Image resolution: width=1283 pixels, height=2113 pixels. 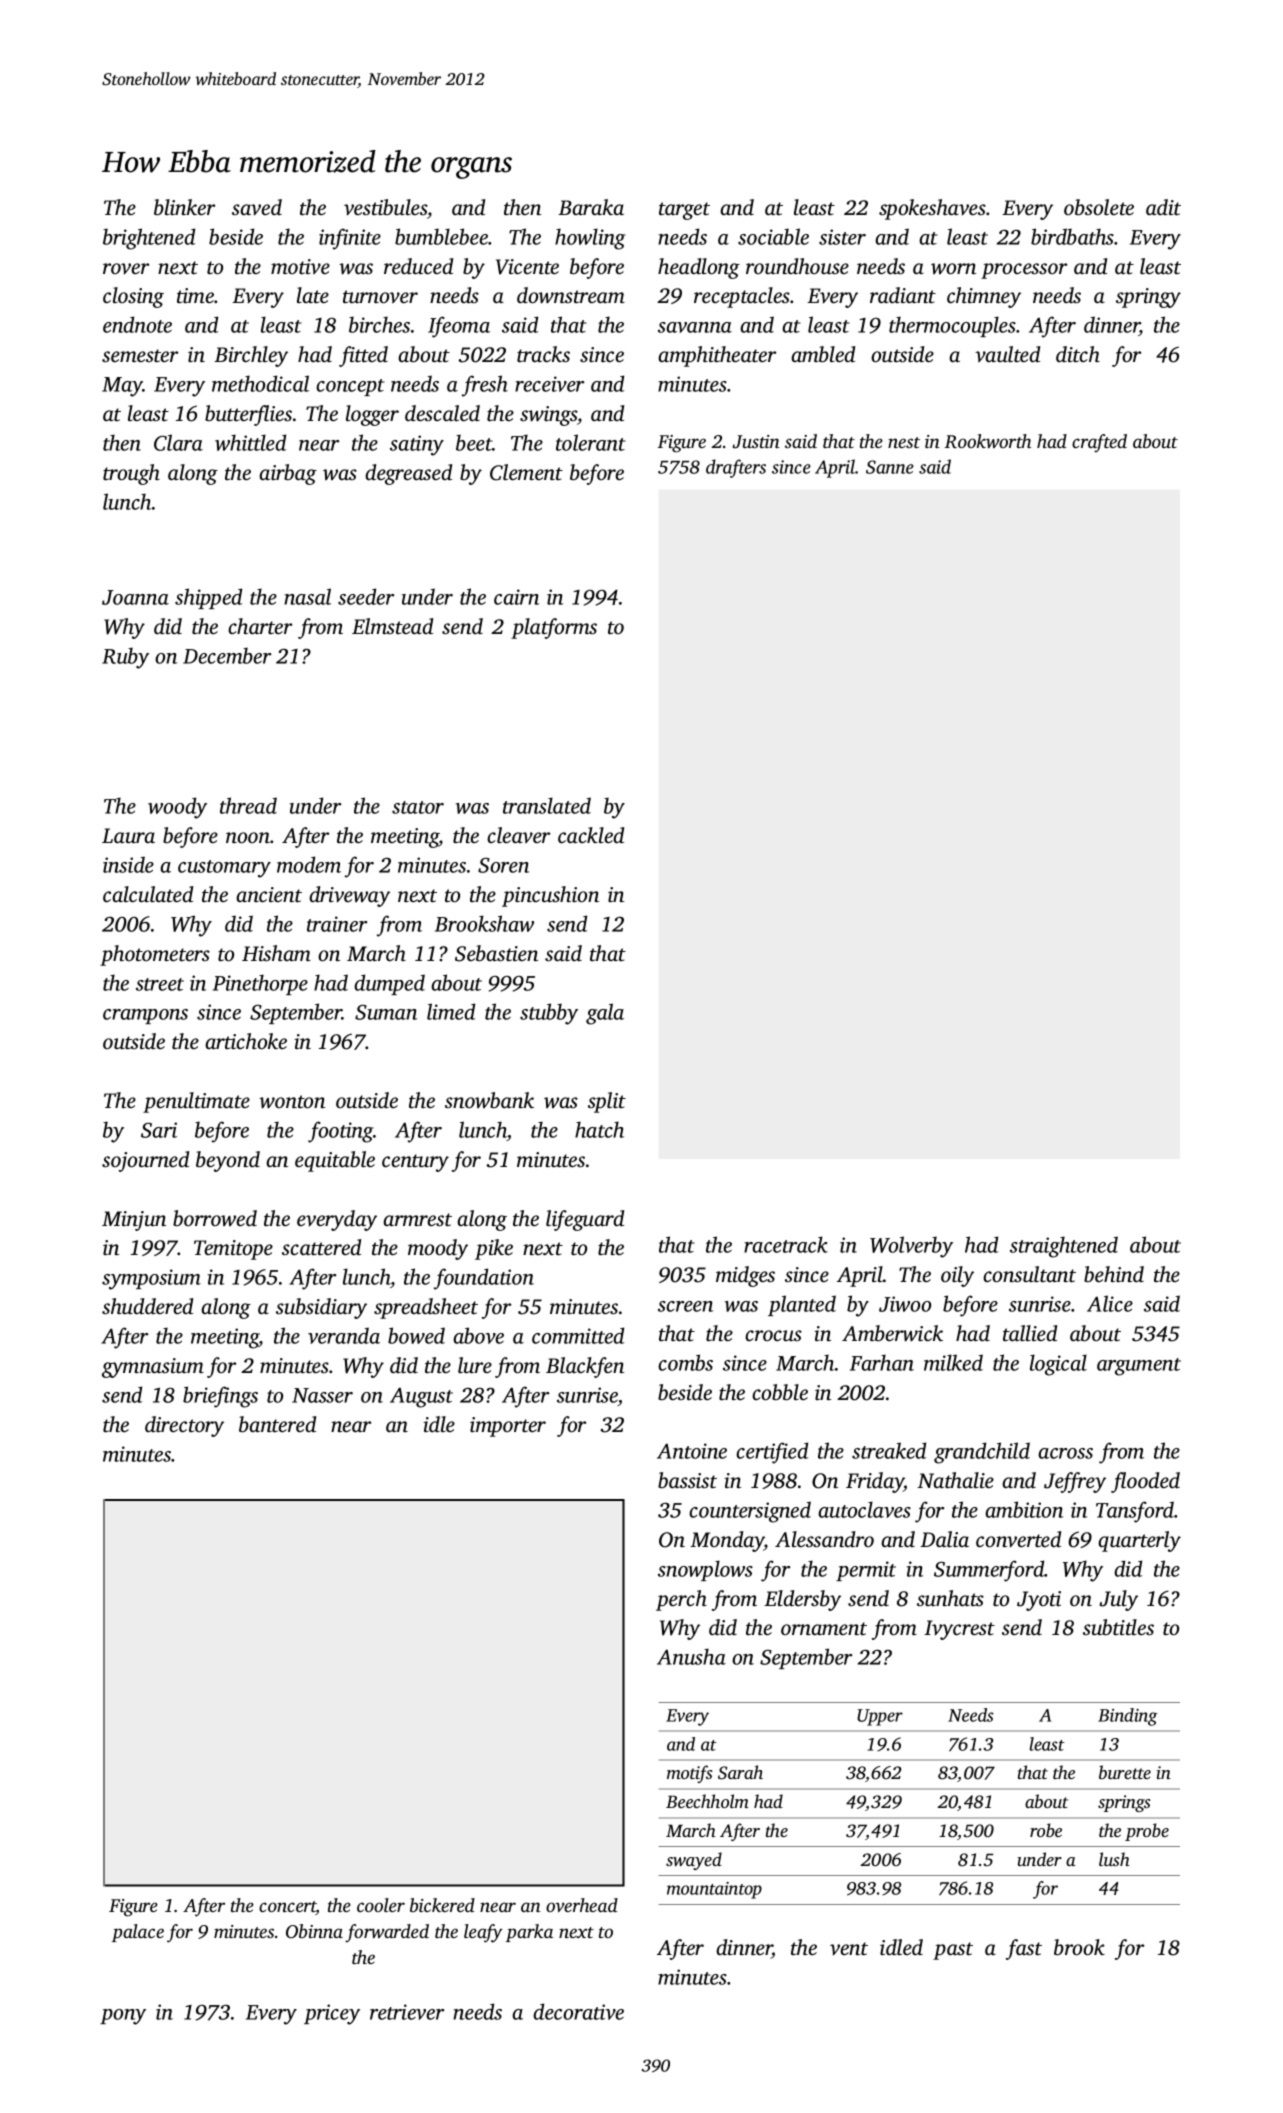 What do you see at coordinates (1024, 1949) in the screenshot?
I see `fast` at bounding box center [1024, 1949].
